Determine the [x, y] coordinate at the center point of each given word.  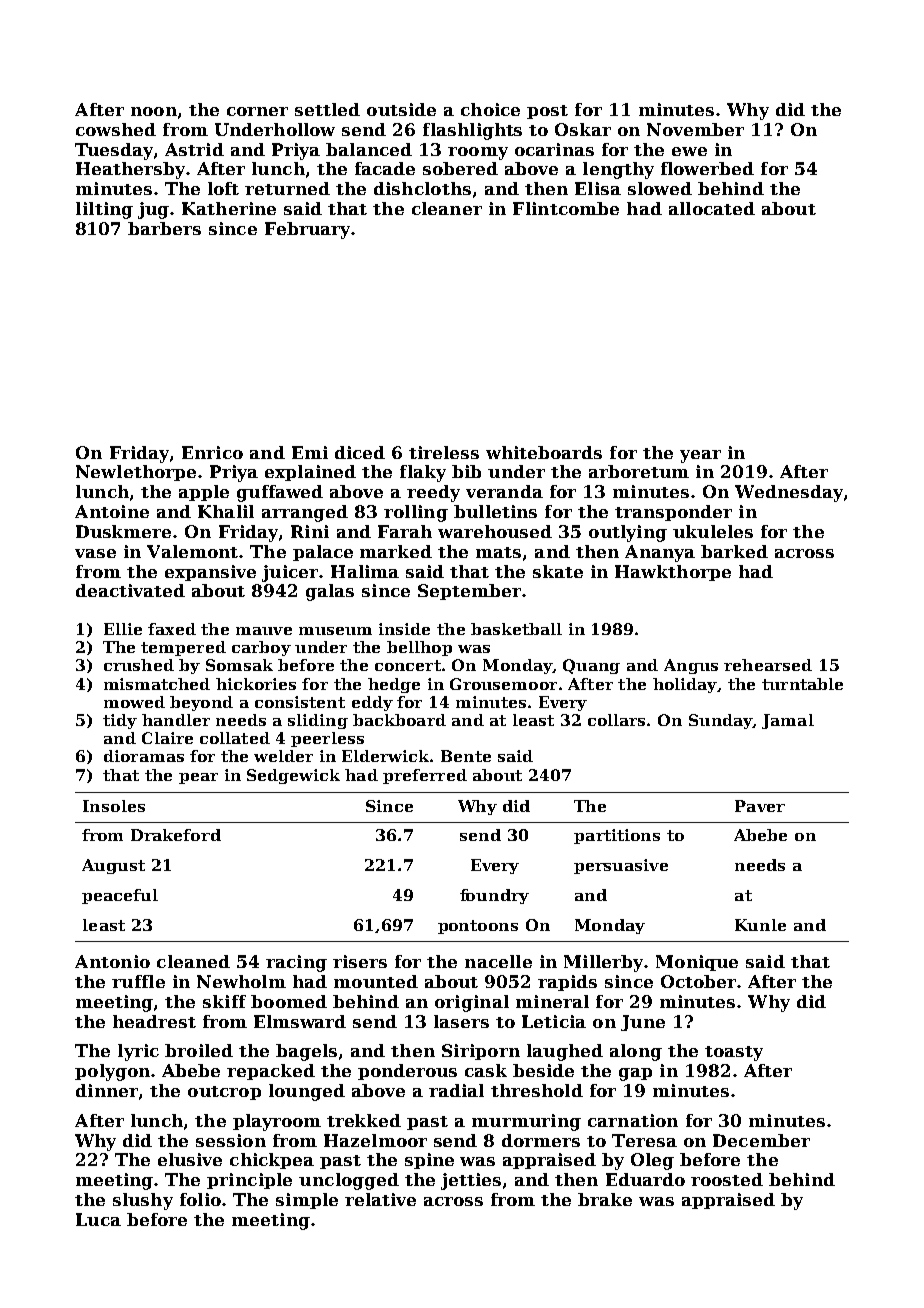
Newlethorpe [136, 473]
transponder [673, 513]
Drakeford [176, 835]
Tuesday [114, 151]
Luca [98, 1219]
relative [380, 1199]
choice [490, 109]
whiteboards [544, 452]
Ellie [123, 629]
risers [360, 961]
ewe [689, 151]
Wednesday [789, 493]
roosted [727, 1179]
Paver [760, 806]
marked [396, 551]
